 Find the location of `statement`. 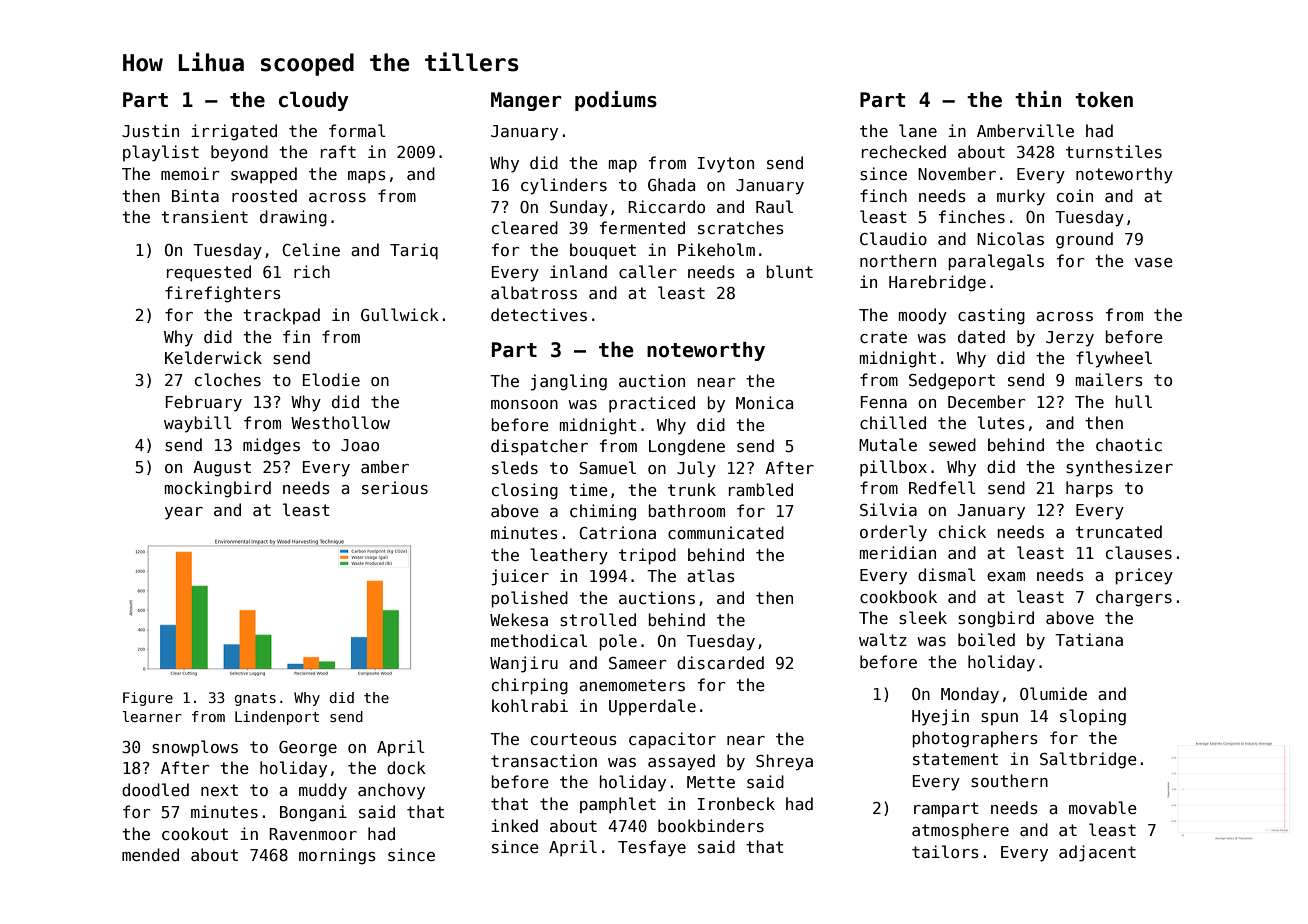

statement is located at coordinates (955, 759).
